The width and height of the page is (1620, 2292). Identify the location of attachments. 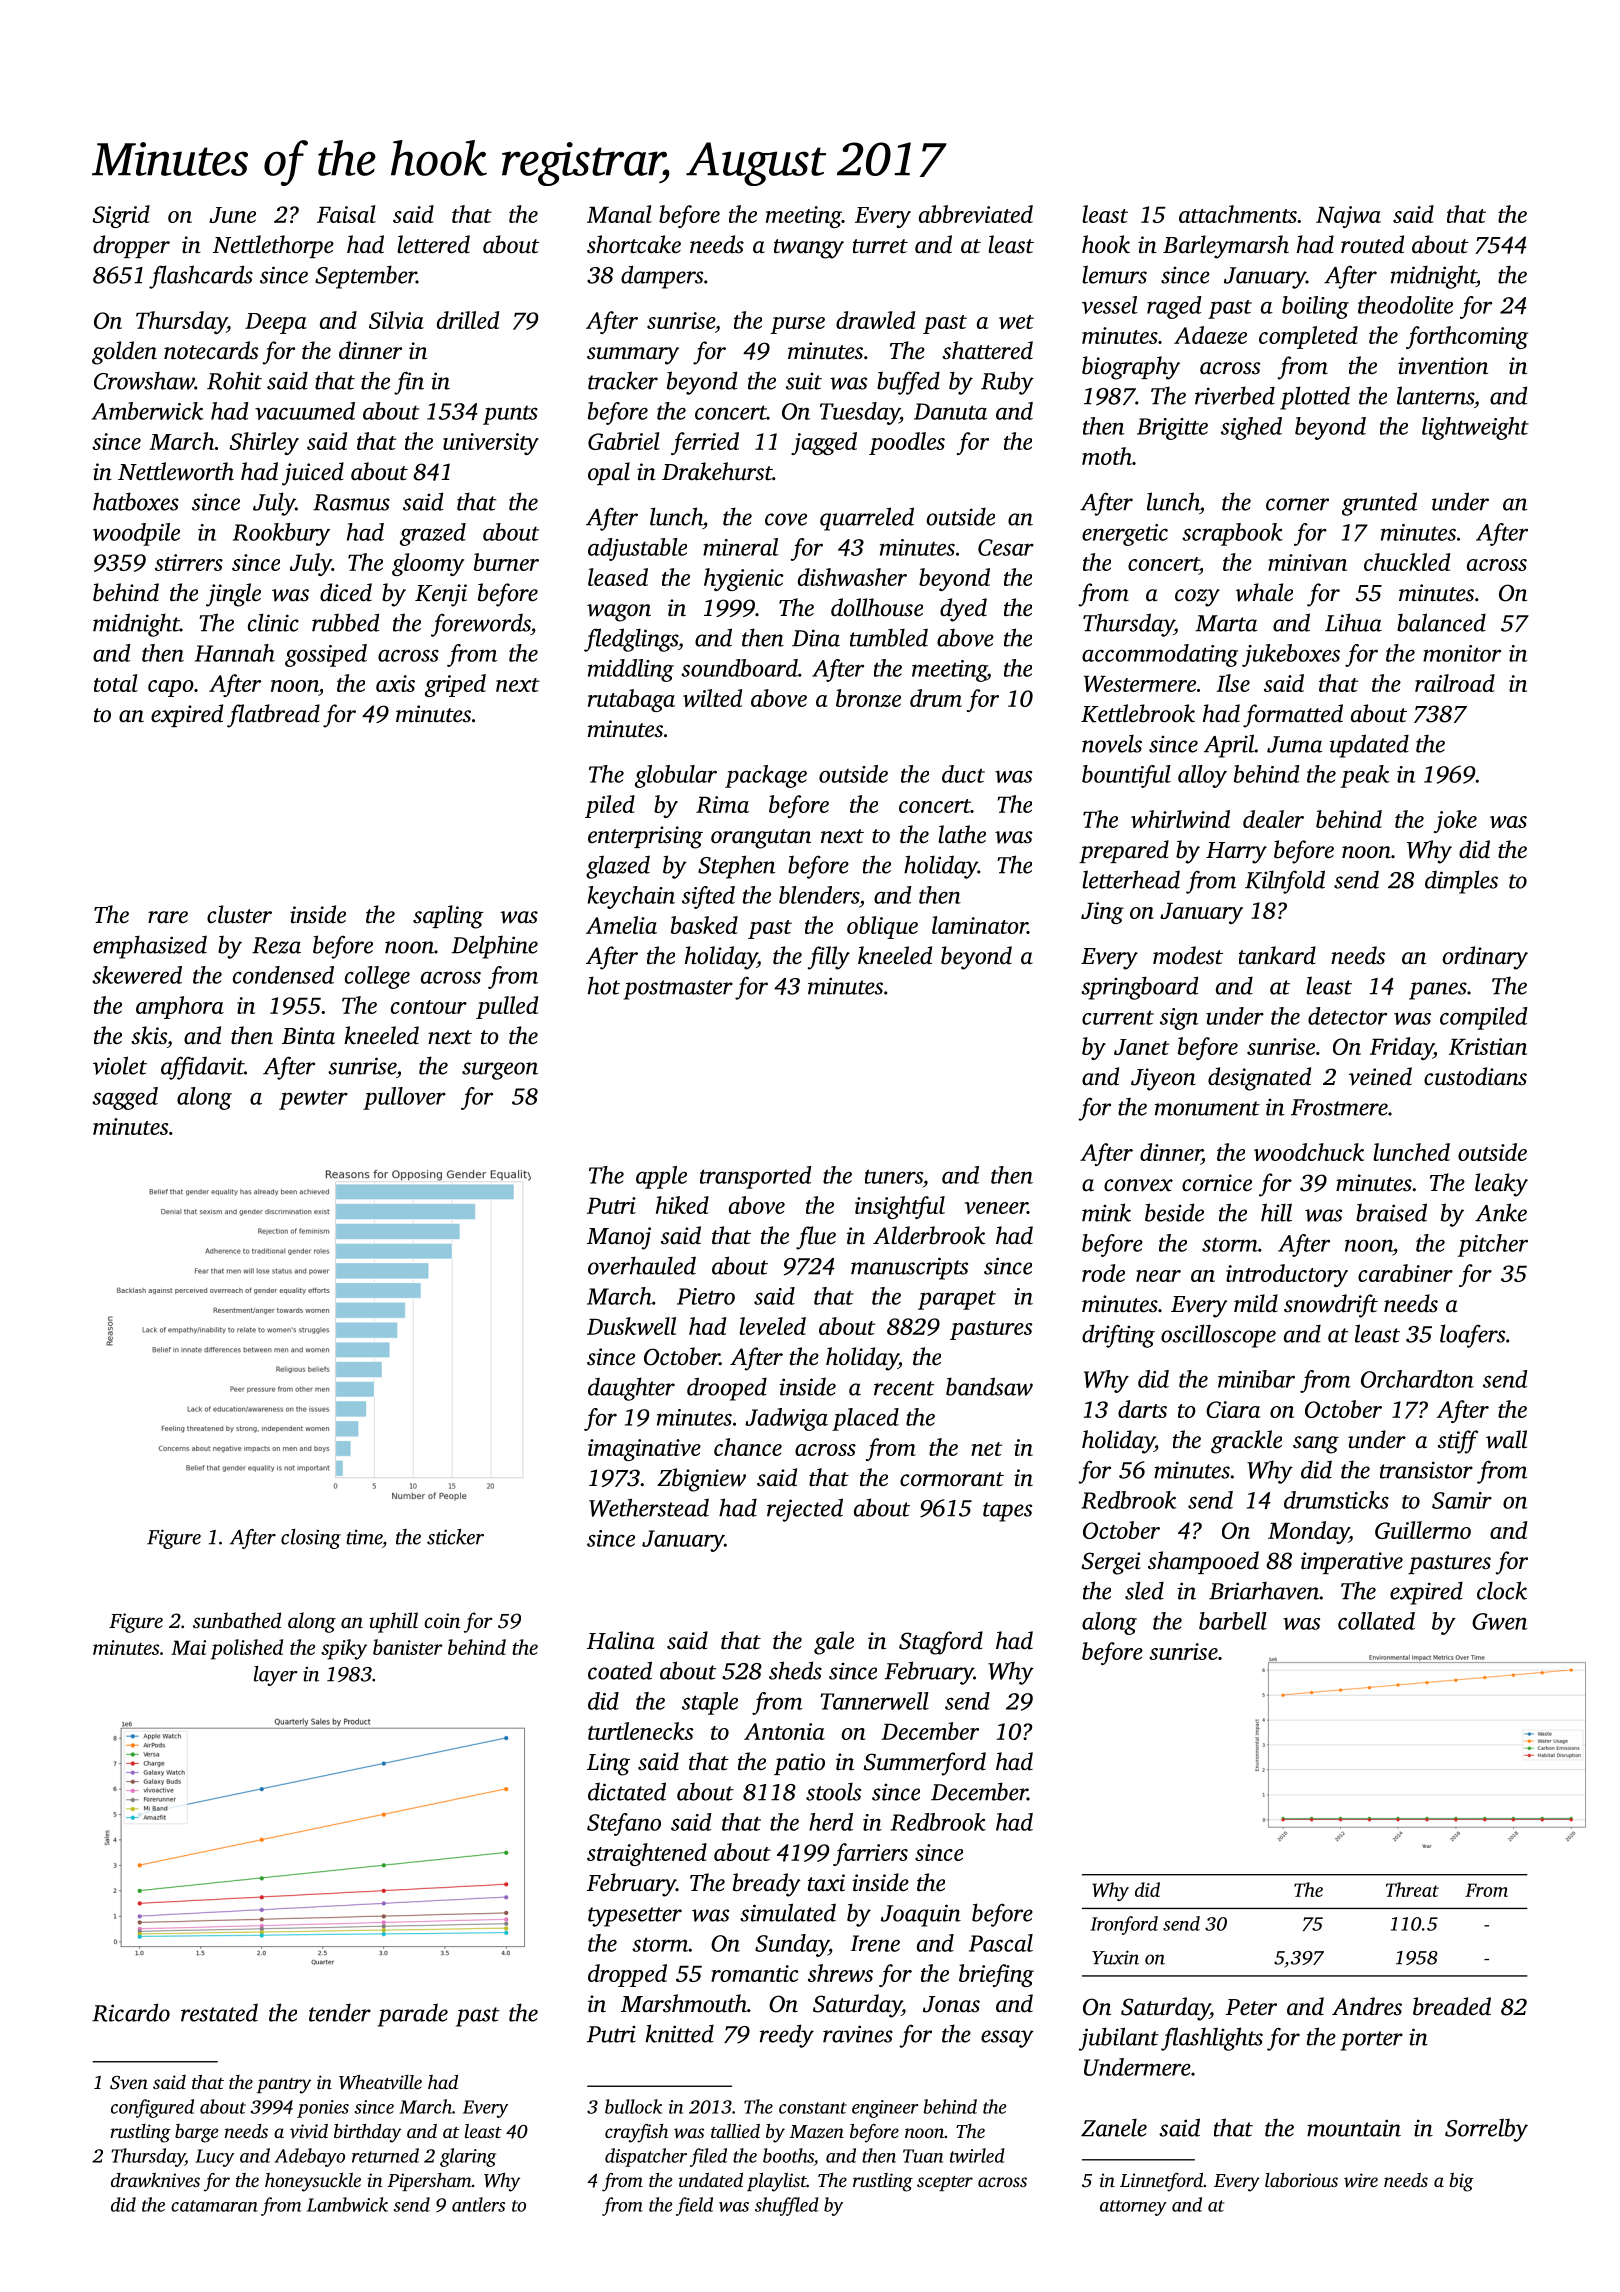
(1238, 214).
